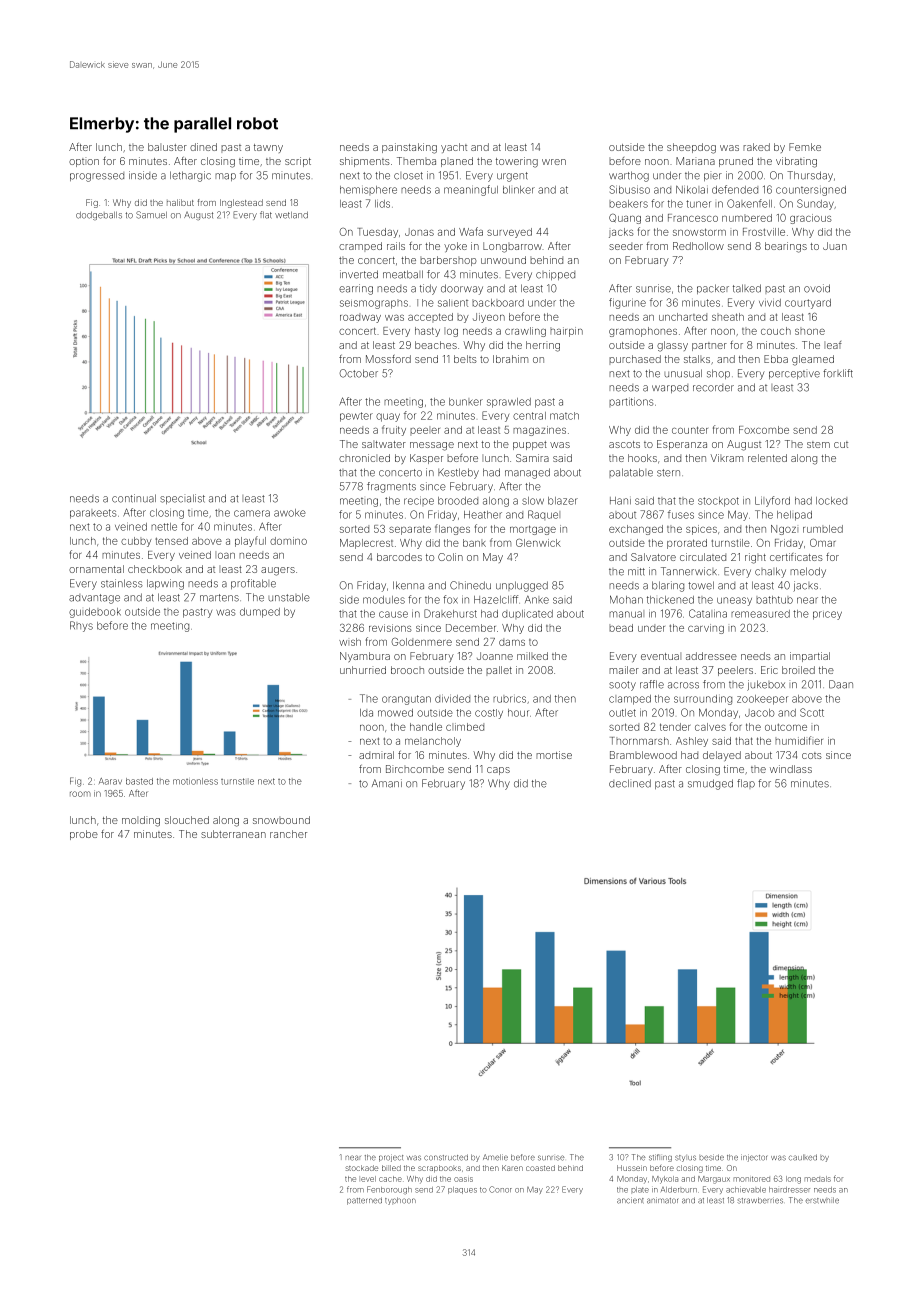 This screenshot has width=924, height=1308. I want to click on yacht, so click(454, 148).
